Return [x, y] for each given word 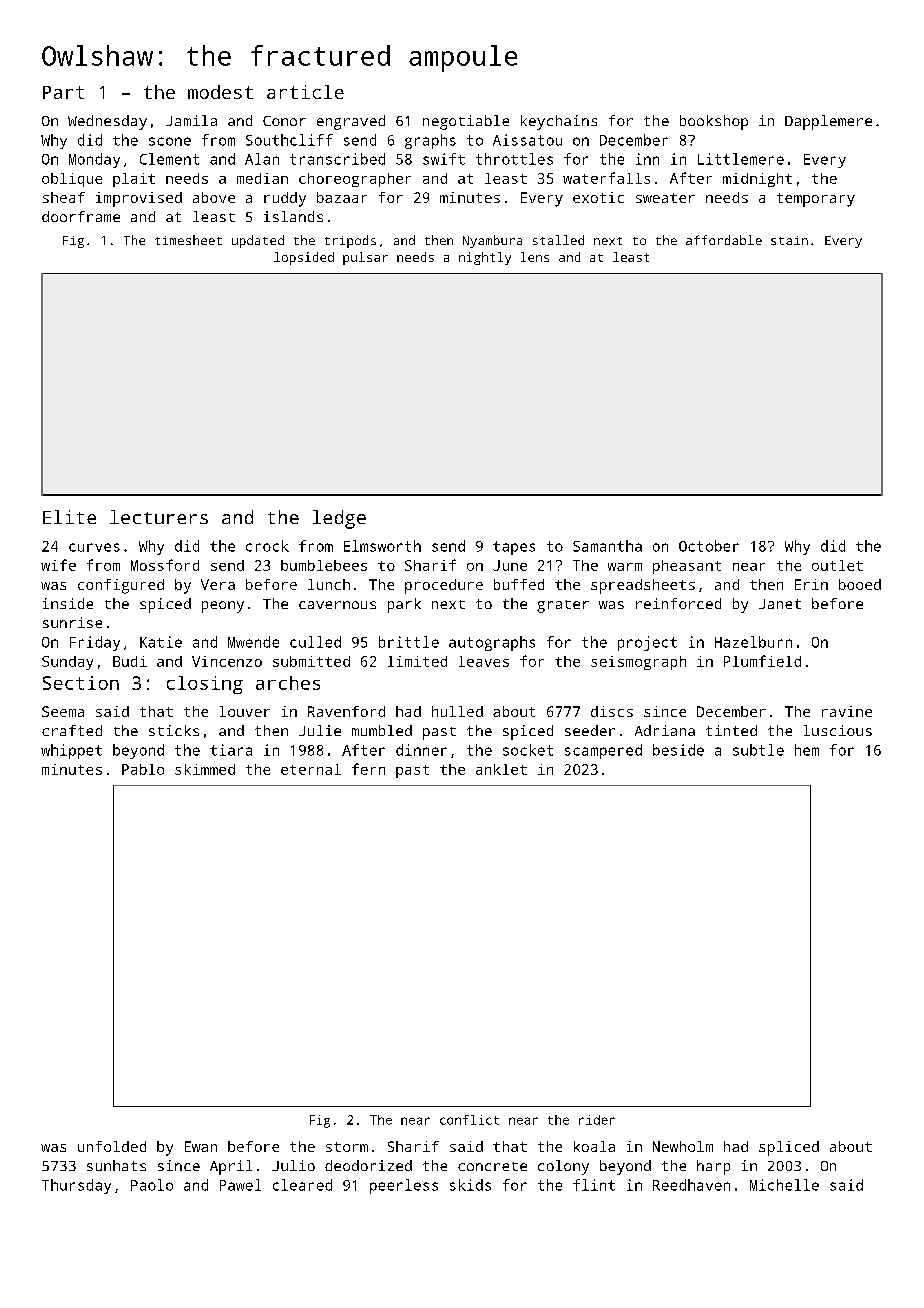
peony [223, 607]
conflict [469, 1120]
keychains [559, 122]
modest [220, 92]
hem [807, 750]
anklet [501, 769]
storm [347, 1147]
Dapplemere [828, 122]
